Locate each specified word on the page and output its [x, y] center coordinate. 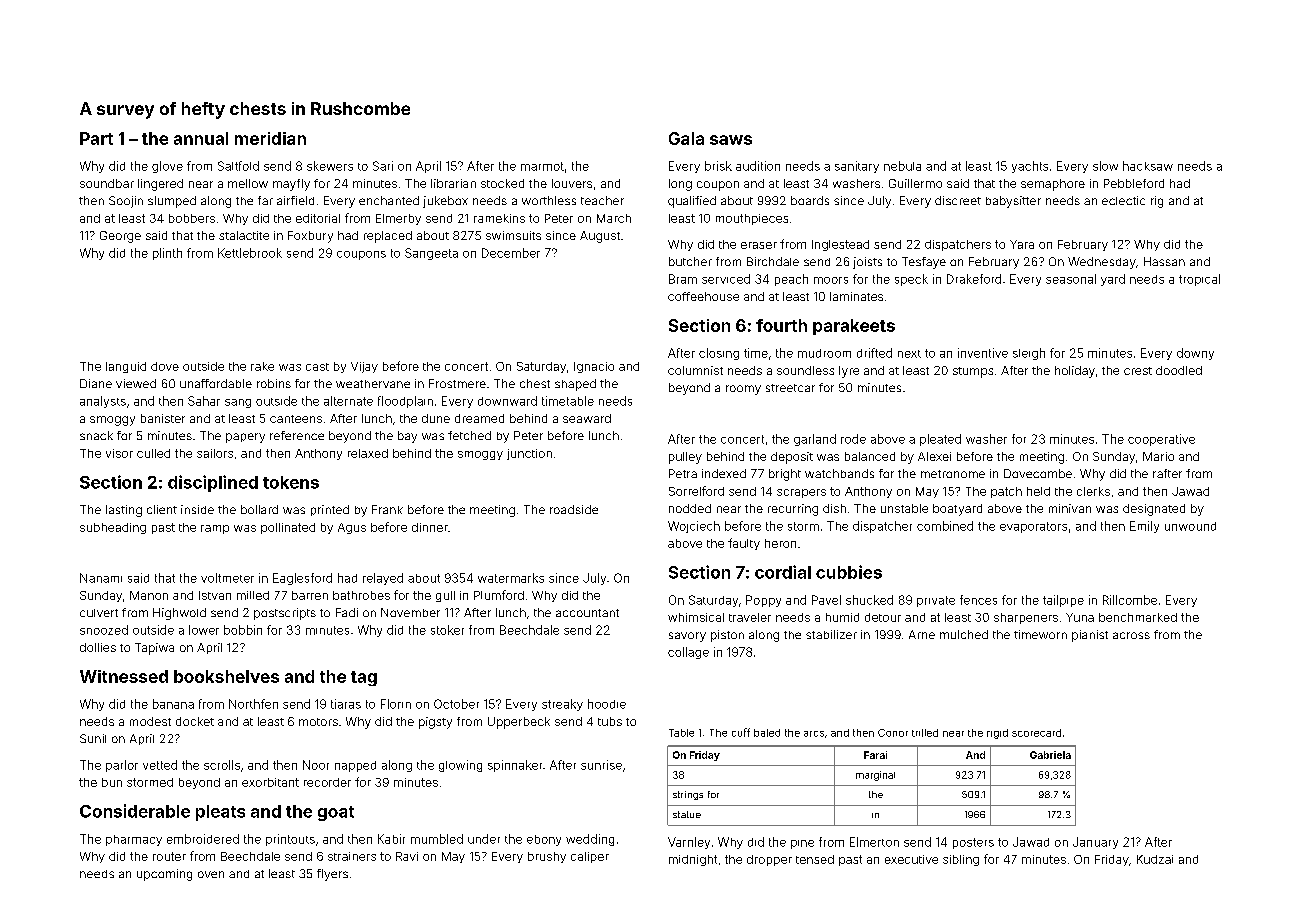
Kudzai [1155, 859]
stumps [973, 372]
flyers [332, 875]
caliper [590, 857]
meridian [270, 138]
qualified [692, 202]
